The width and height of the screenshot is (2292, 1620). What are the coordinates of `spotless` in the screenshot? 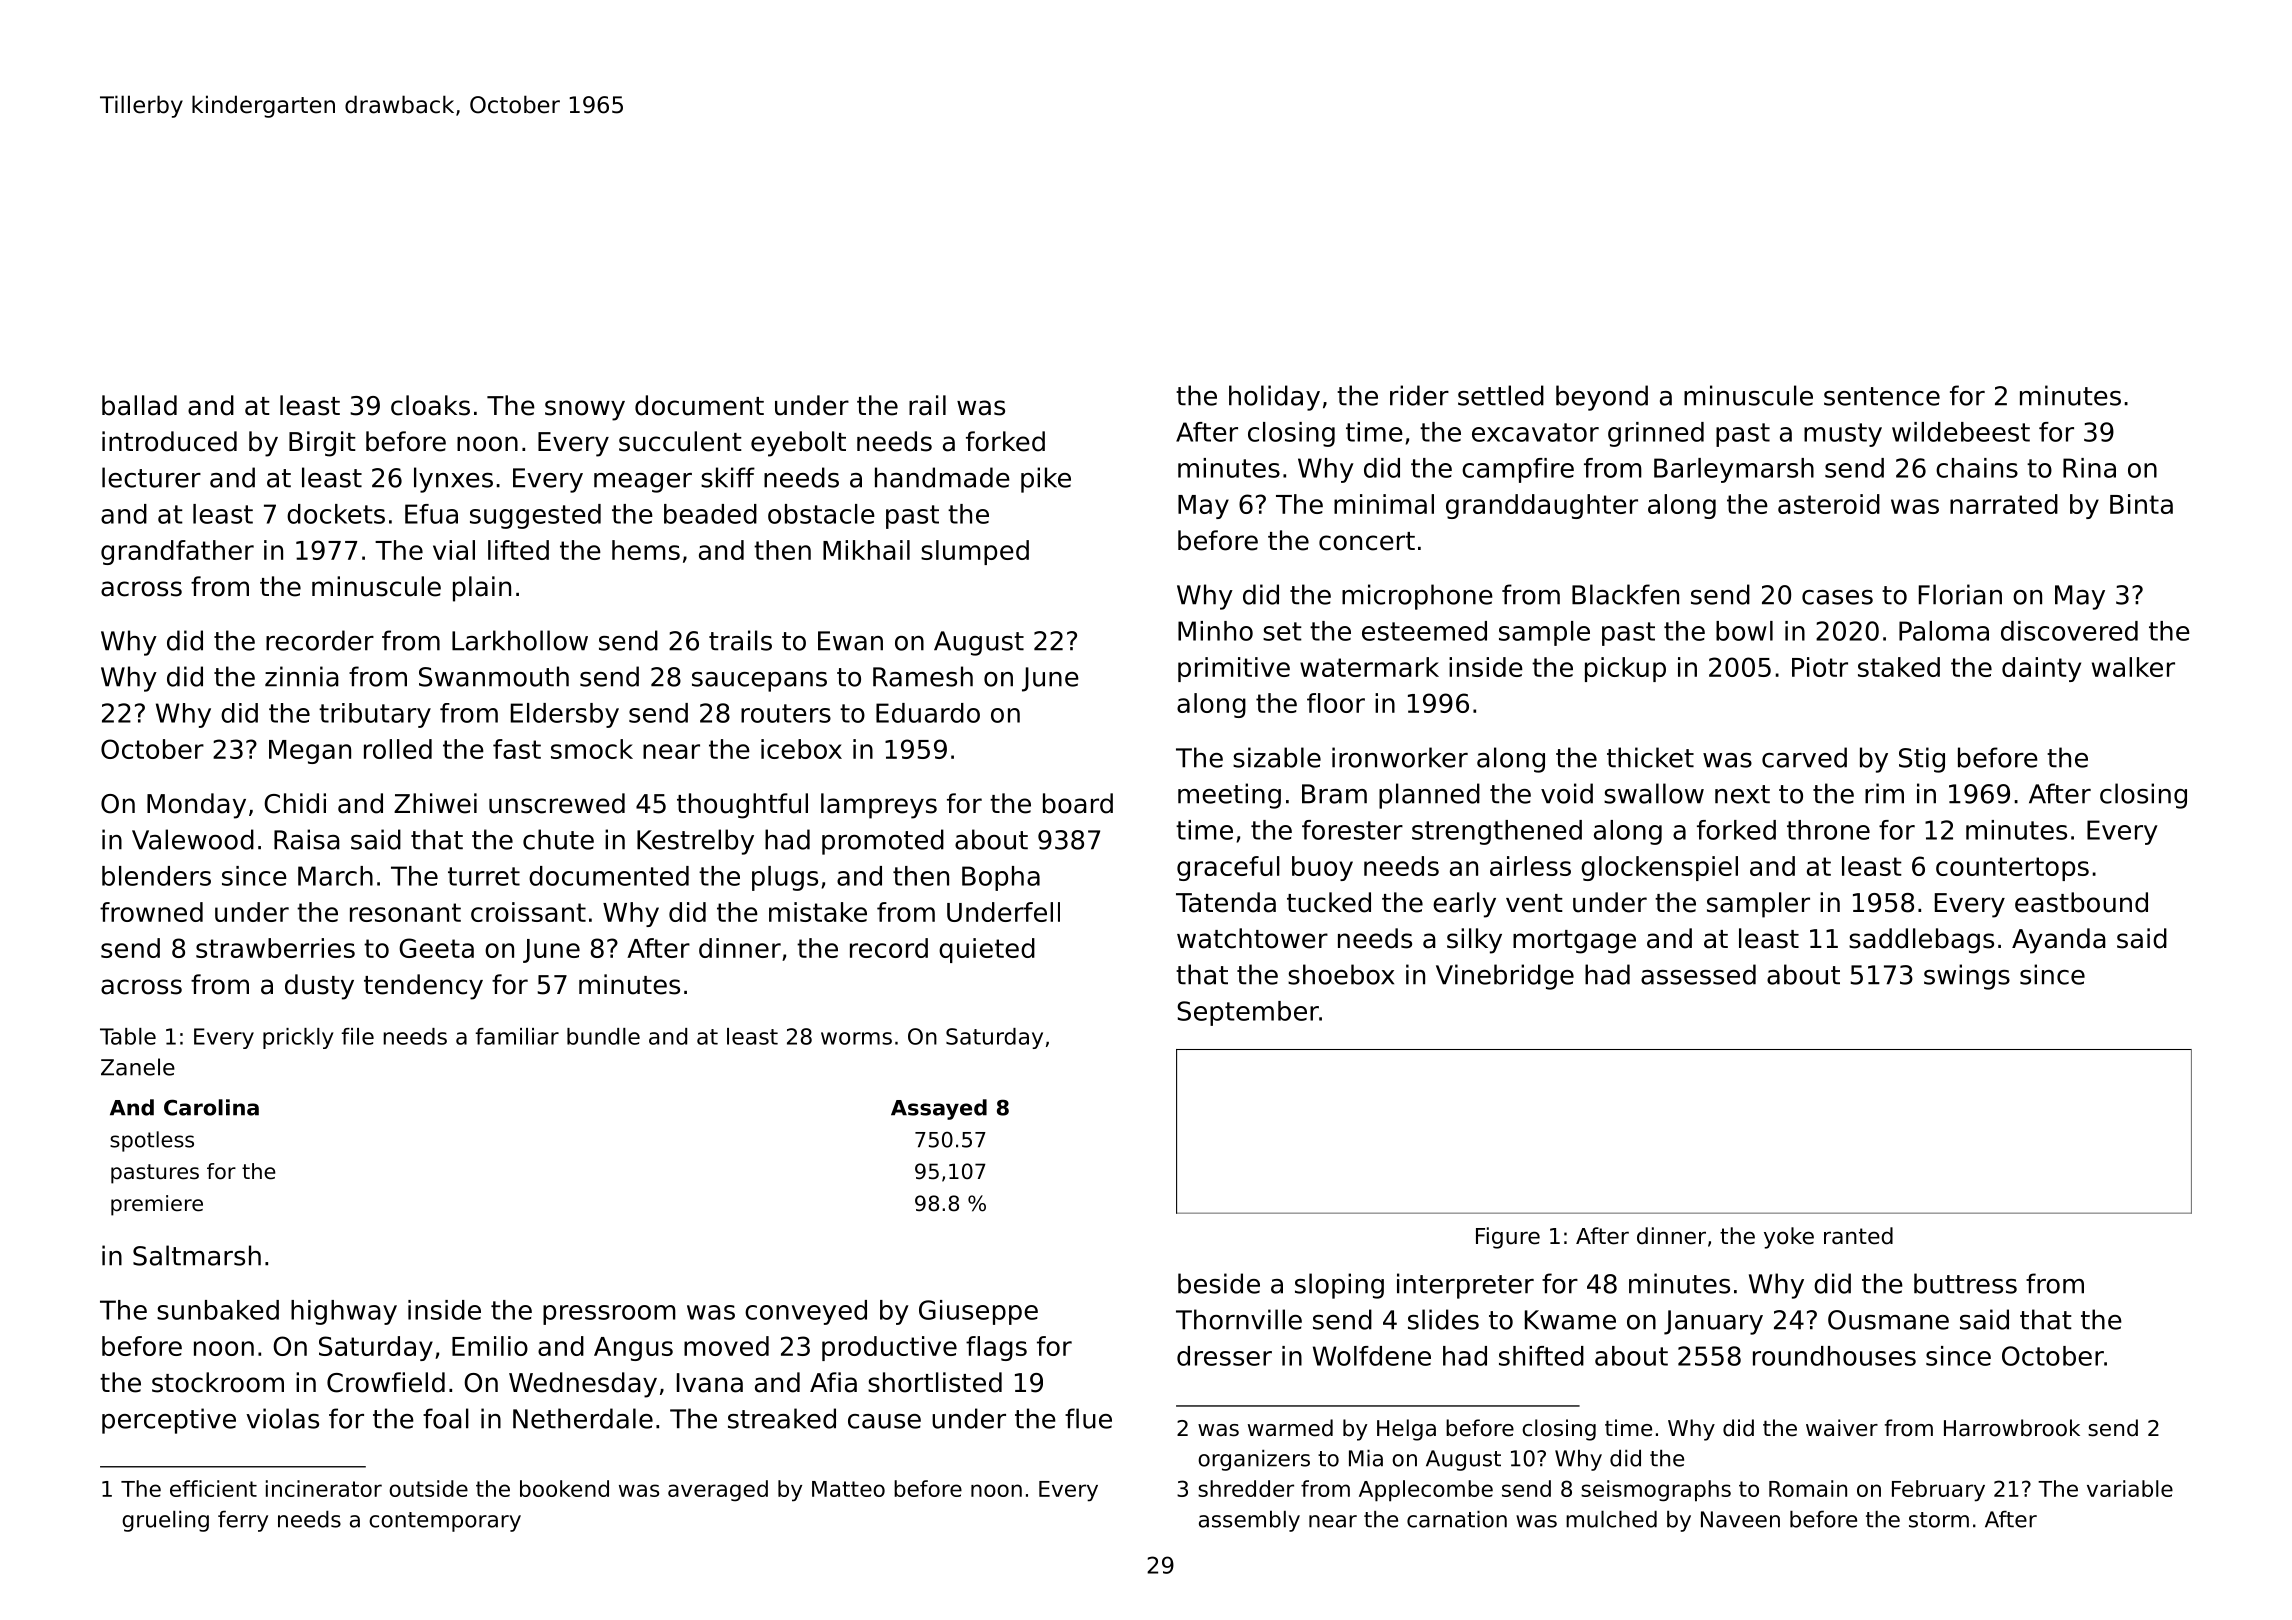 It's located at (152, 1141).
